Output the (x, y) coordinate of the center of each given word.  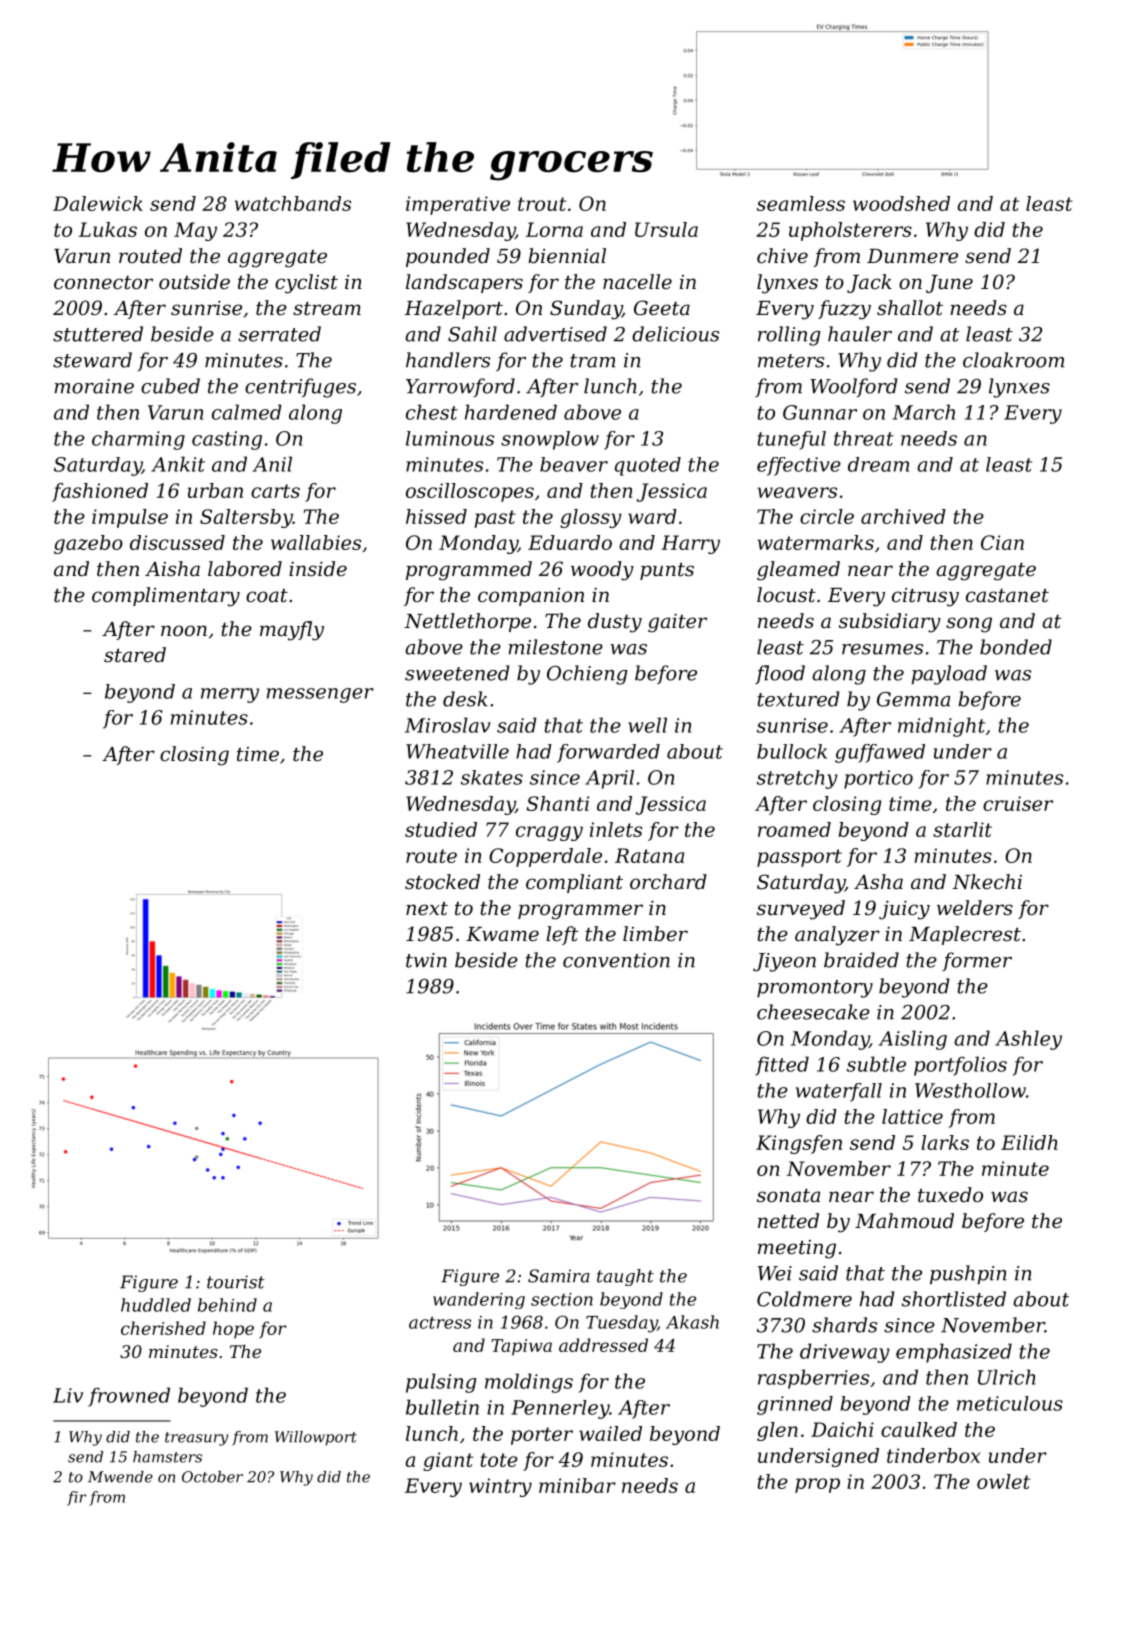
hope (233, 1330)
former (977, 961)
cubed (170, 386)
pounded (448, 257)
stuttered (98, 334)
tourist (236, 1282)
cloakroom (1013, 360)
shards (844, 1325)
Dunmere (912, 256)
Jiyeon (784, 962)
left (562, 935)
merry (230, 695)
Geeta (662, 308)
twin (426, 960)
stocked (442, 882)
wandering (479, 1300)
